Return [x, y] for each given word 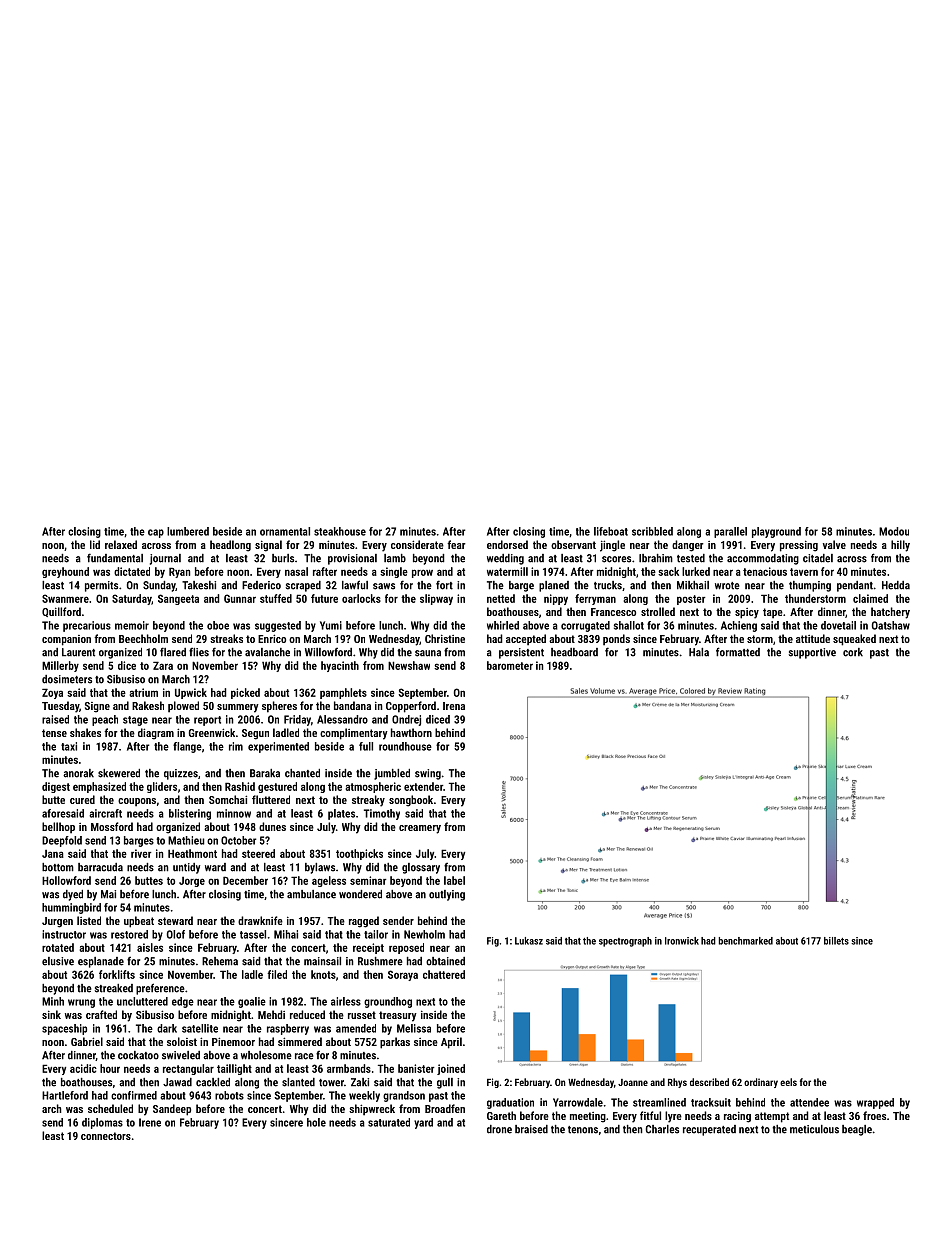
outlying [447, 895]
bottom [58, 867]
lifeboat [611, 531]
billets [836, 941]
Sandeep [172, 1110]
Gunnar [240, 598]
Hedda [896, 585]
